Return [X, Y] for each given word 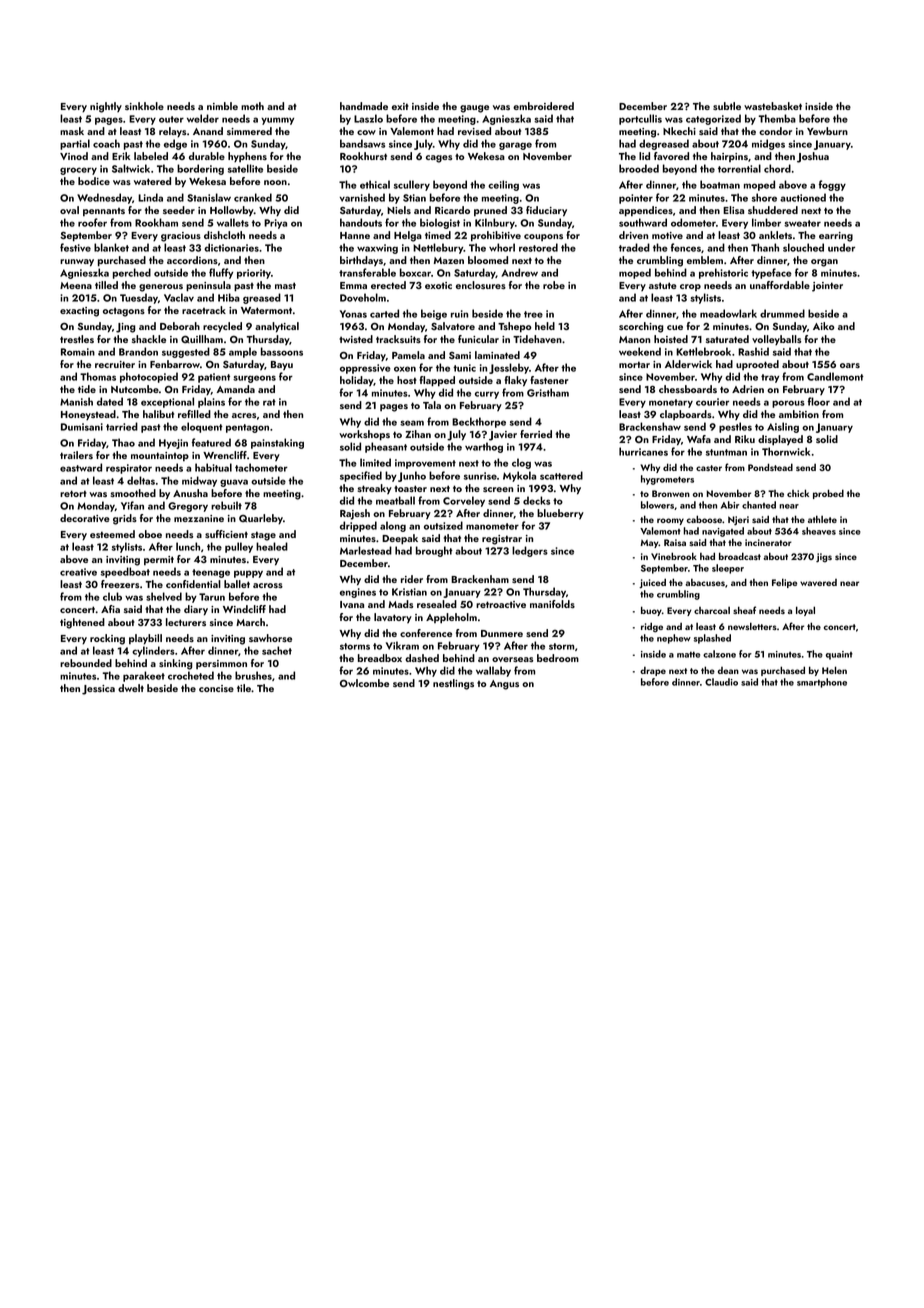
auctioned [803, 197]
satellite [245, 168]
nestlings [453, 684]
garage [515, 146]
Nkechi [679, 131]
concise [216, 688]
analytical [277, 327]
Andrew [519, 272]
